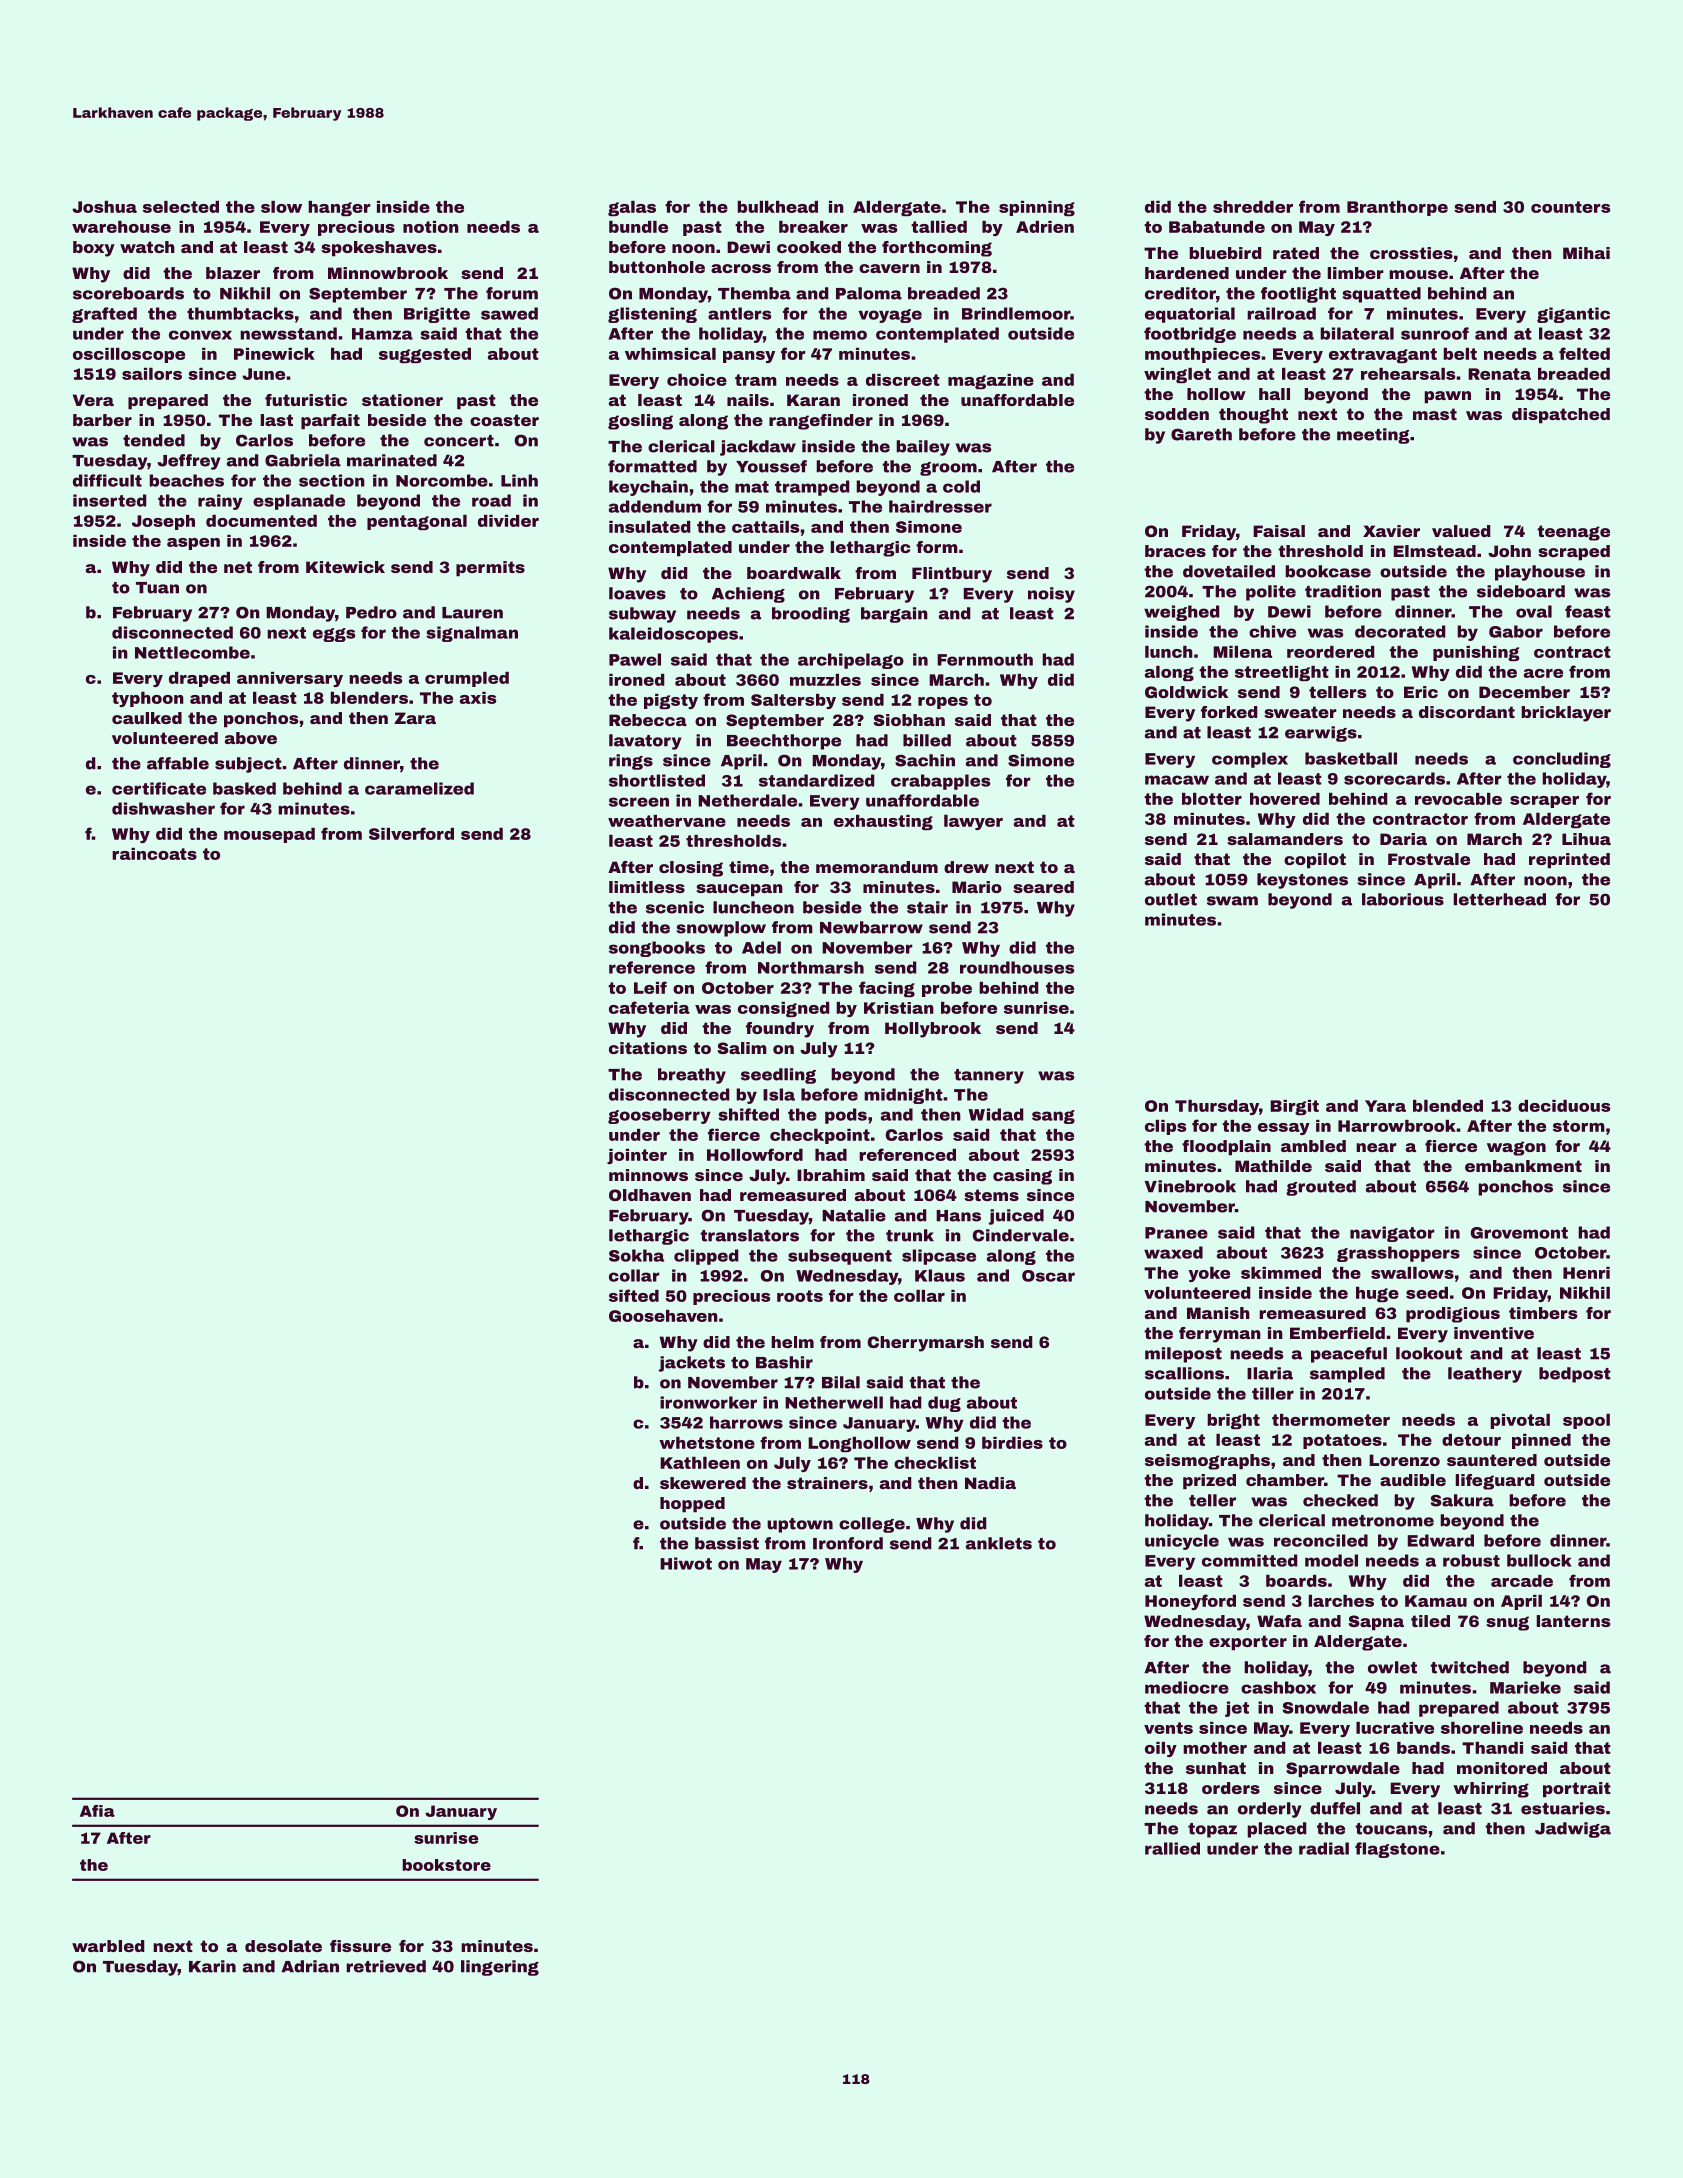  What do you see at coordinates (648, 1048) in the screenshot?
I see `citations` at bounding box center [648, 1048].
